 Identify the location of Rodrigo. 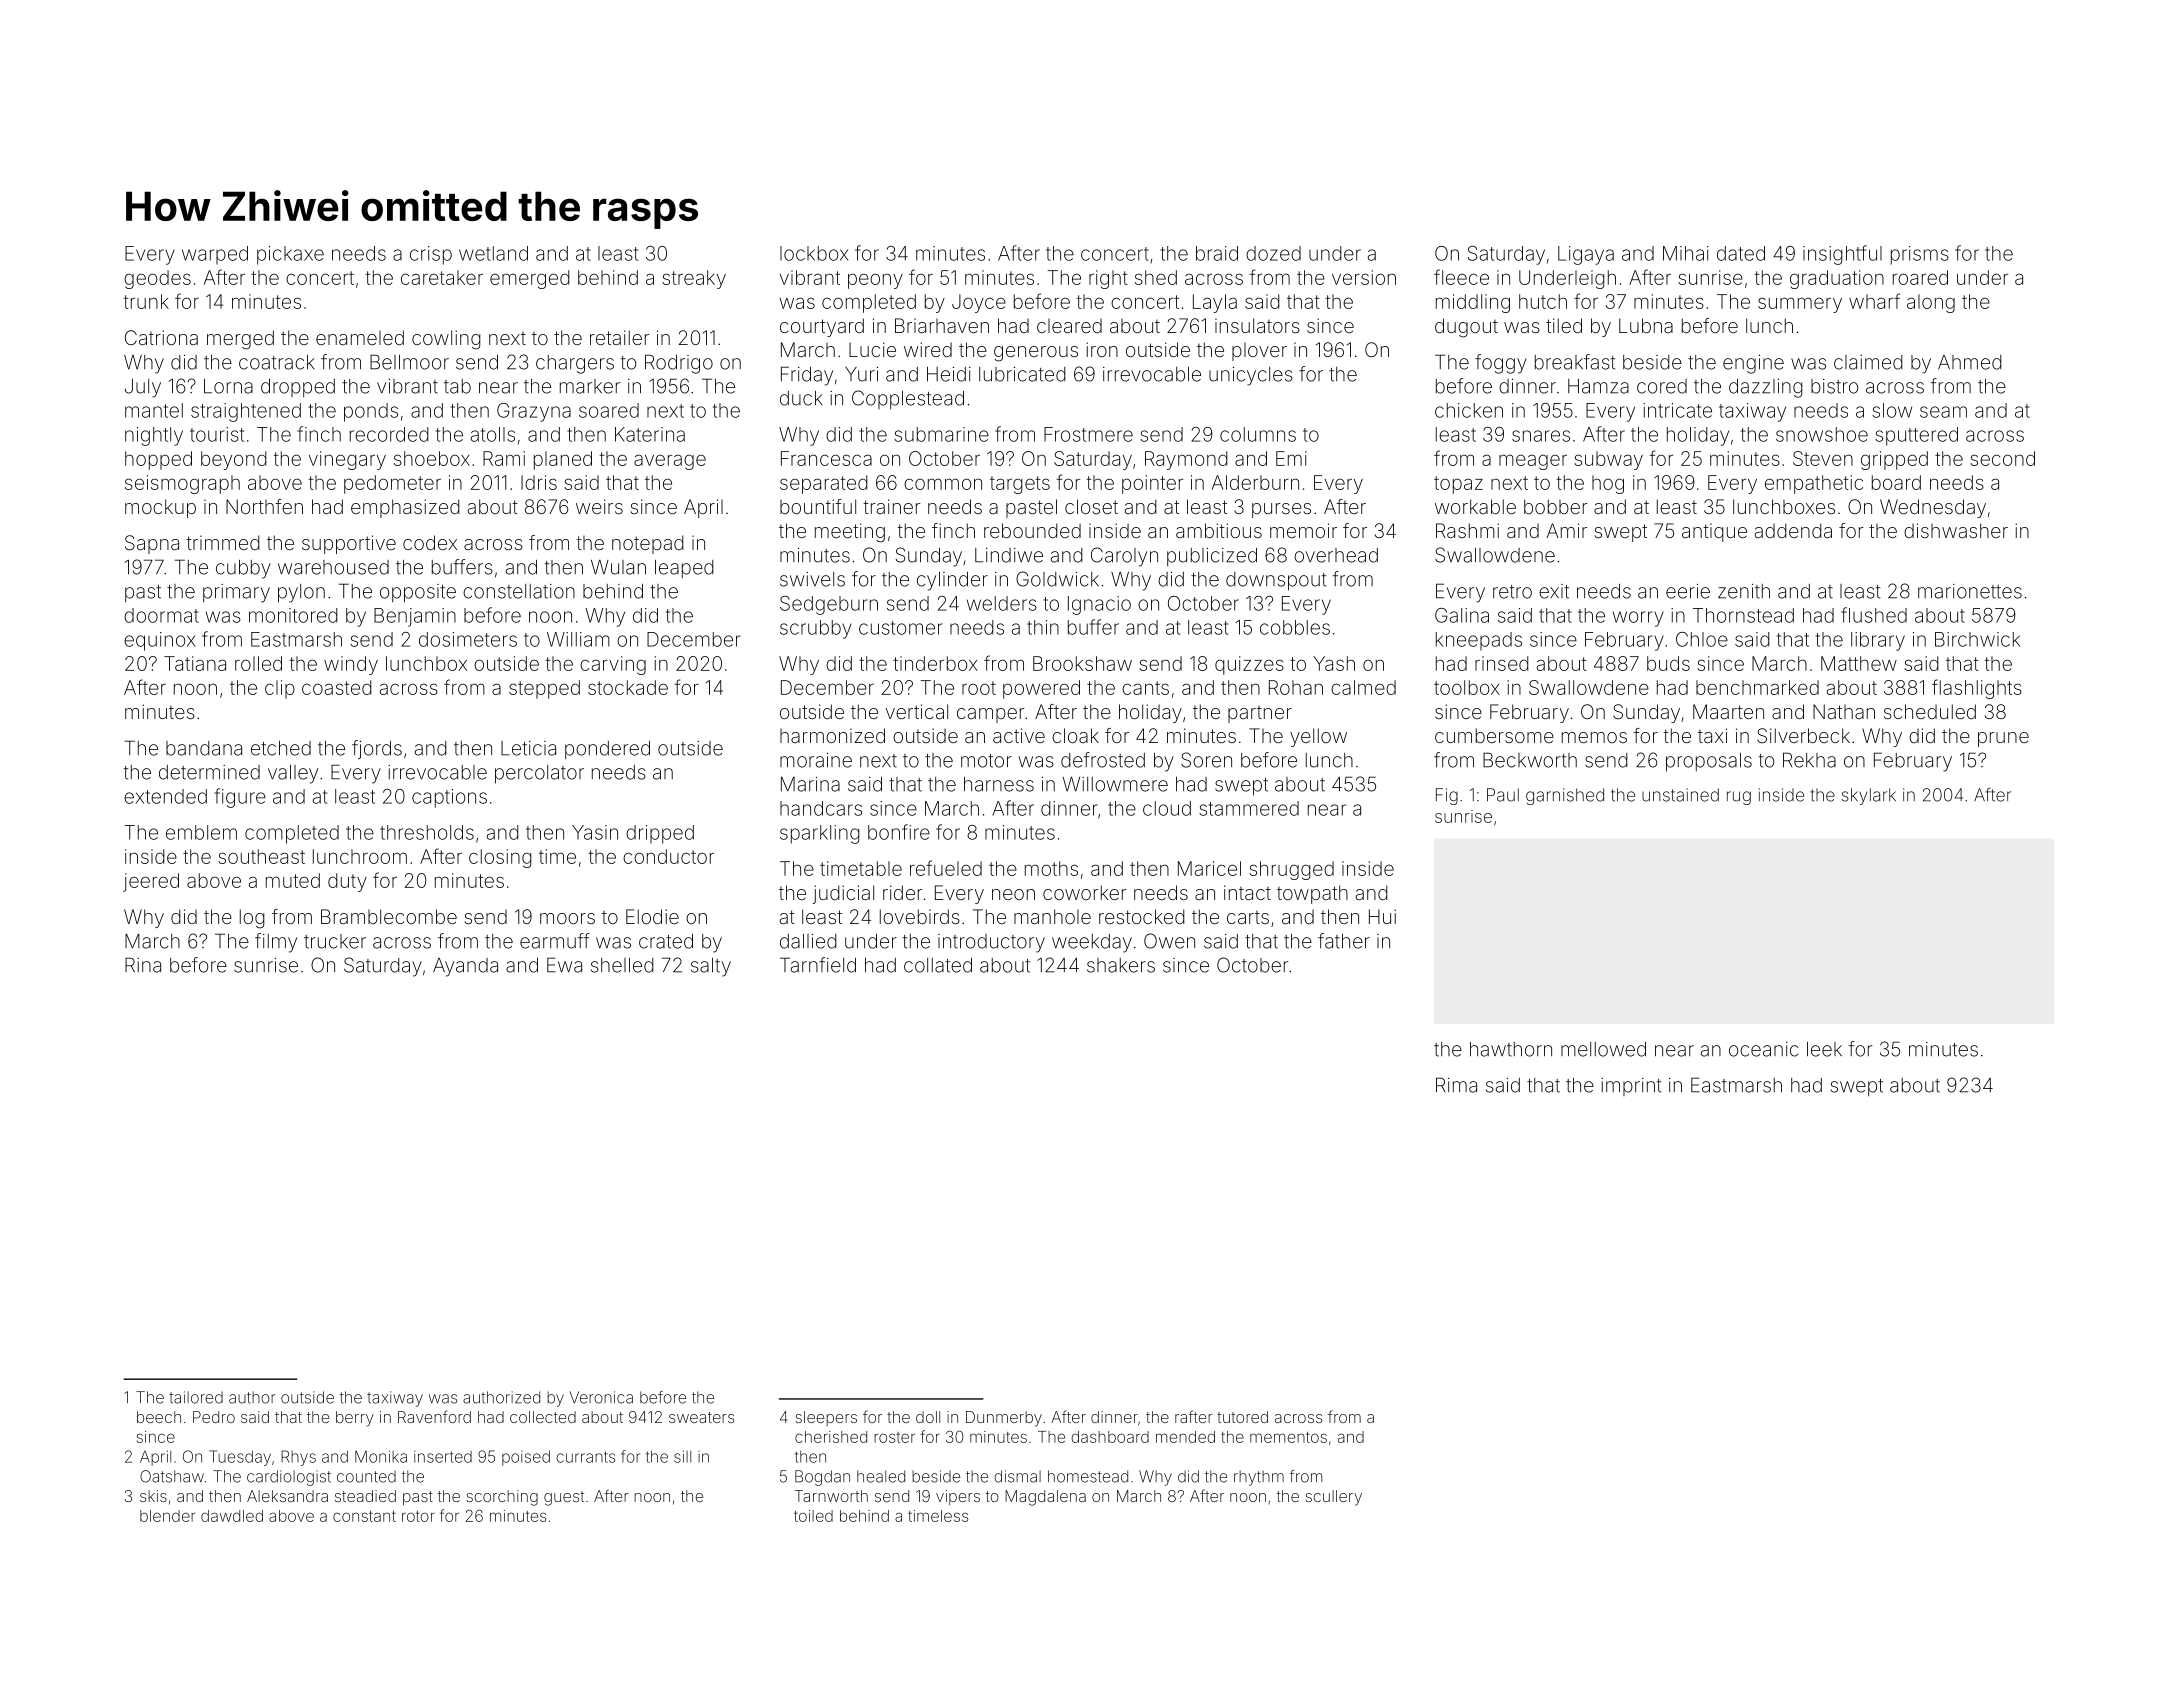
(679, 364).
